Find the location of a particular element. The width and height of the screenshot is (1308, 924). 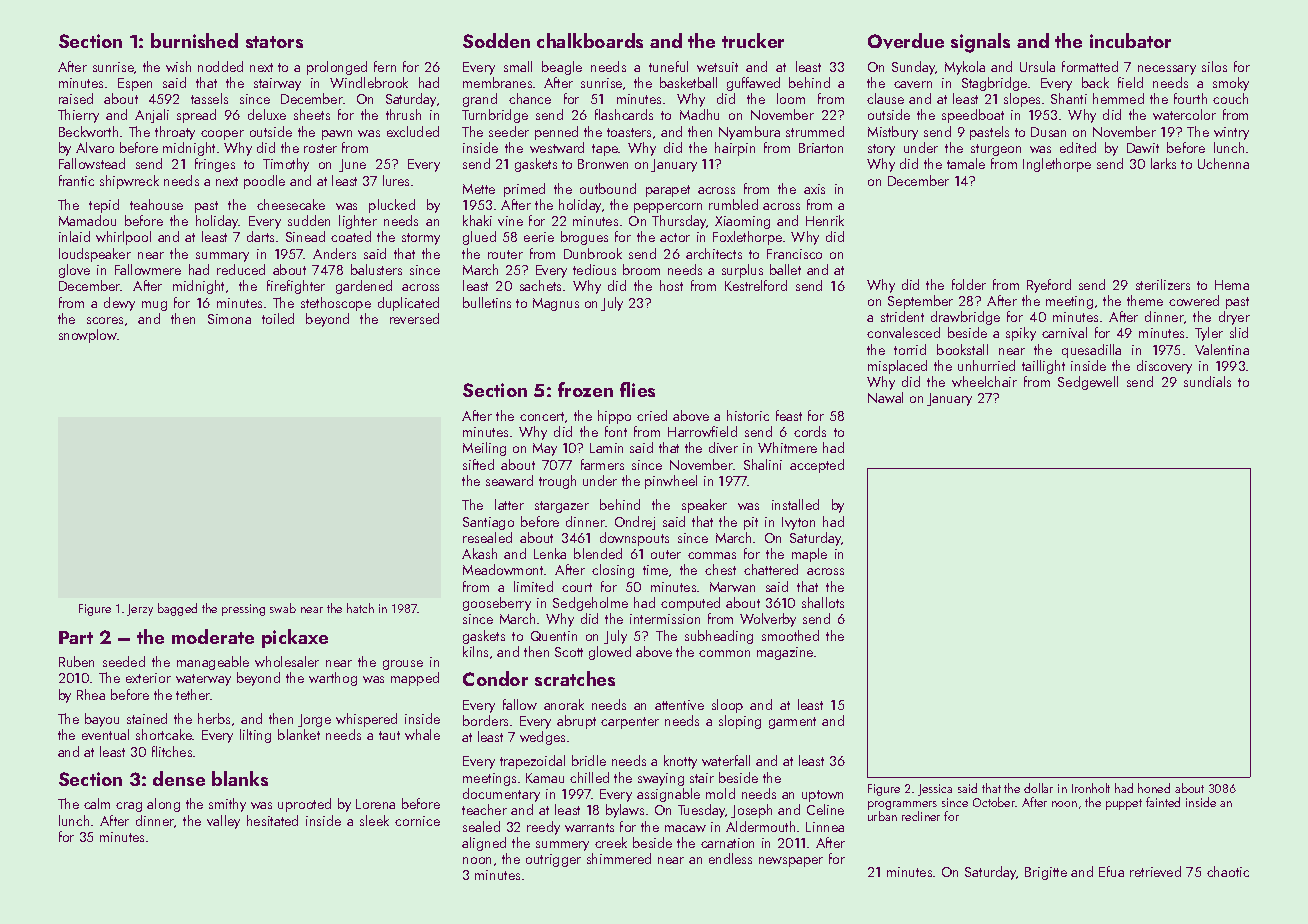

sundials is located at coordinates (1207, 381).
